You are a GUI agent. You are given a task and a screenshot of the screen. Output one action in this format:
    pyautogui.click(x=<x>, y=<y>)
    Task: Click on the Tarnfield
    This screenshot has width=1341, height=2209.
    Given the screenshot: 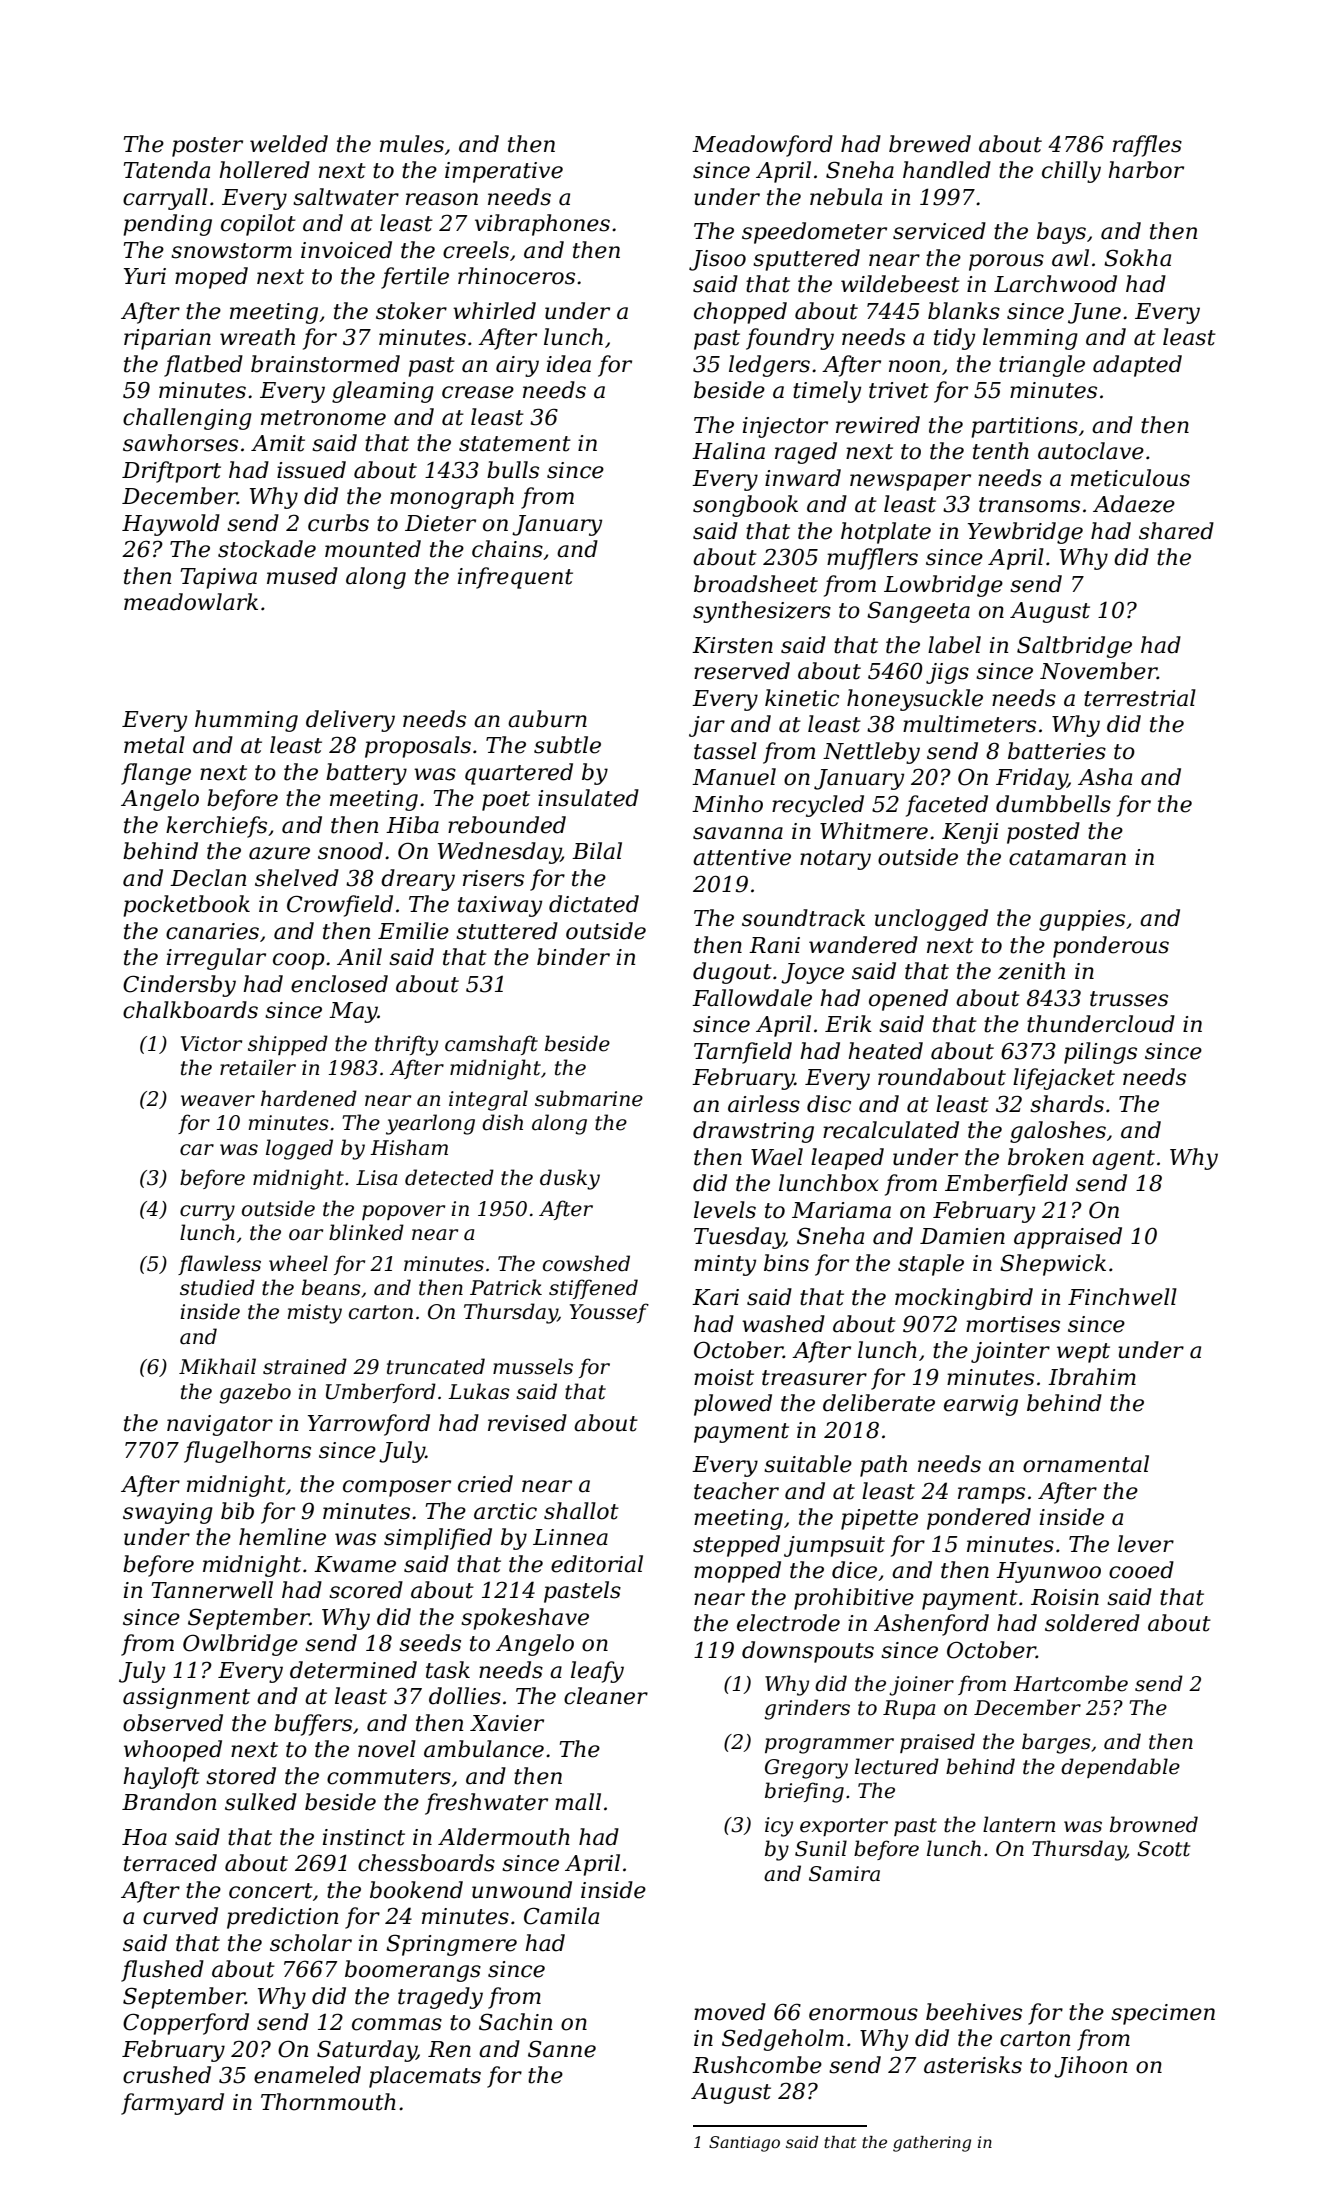 What is the action you would take?
    pyautogui.click(x=743, y=1053)
